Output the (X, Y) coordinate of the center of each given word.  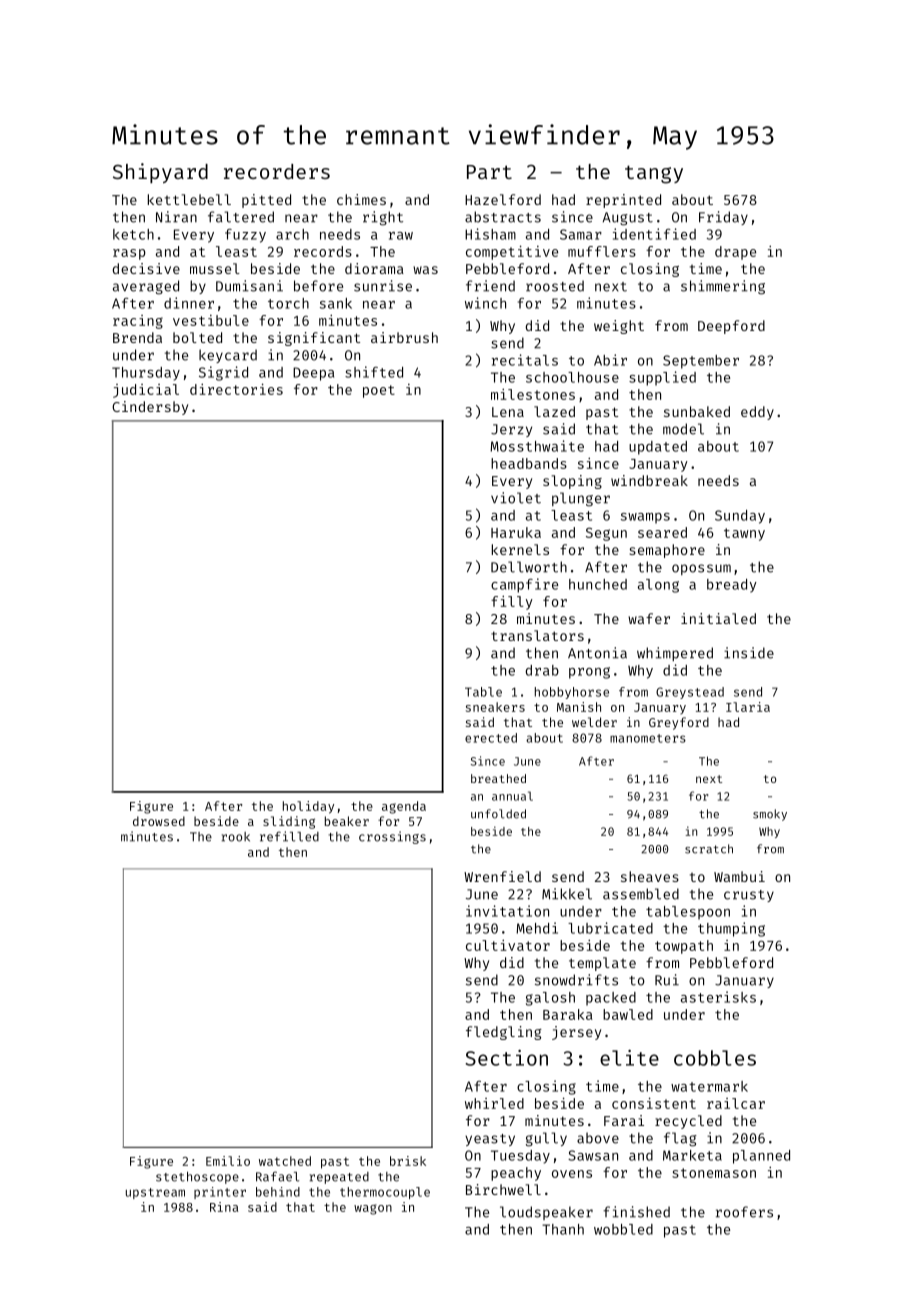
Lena (508, 412)
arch (292, 234)
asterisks (718, 997)
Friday (723, 218)
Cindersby (150, 408)
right (383, 218)
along (658, 586)
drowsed (159, 821)
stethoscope (197, 1178)
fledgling (504, 1033)
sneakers (495, 707)
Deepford (731, 327)
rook (236, 837)
